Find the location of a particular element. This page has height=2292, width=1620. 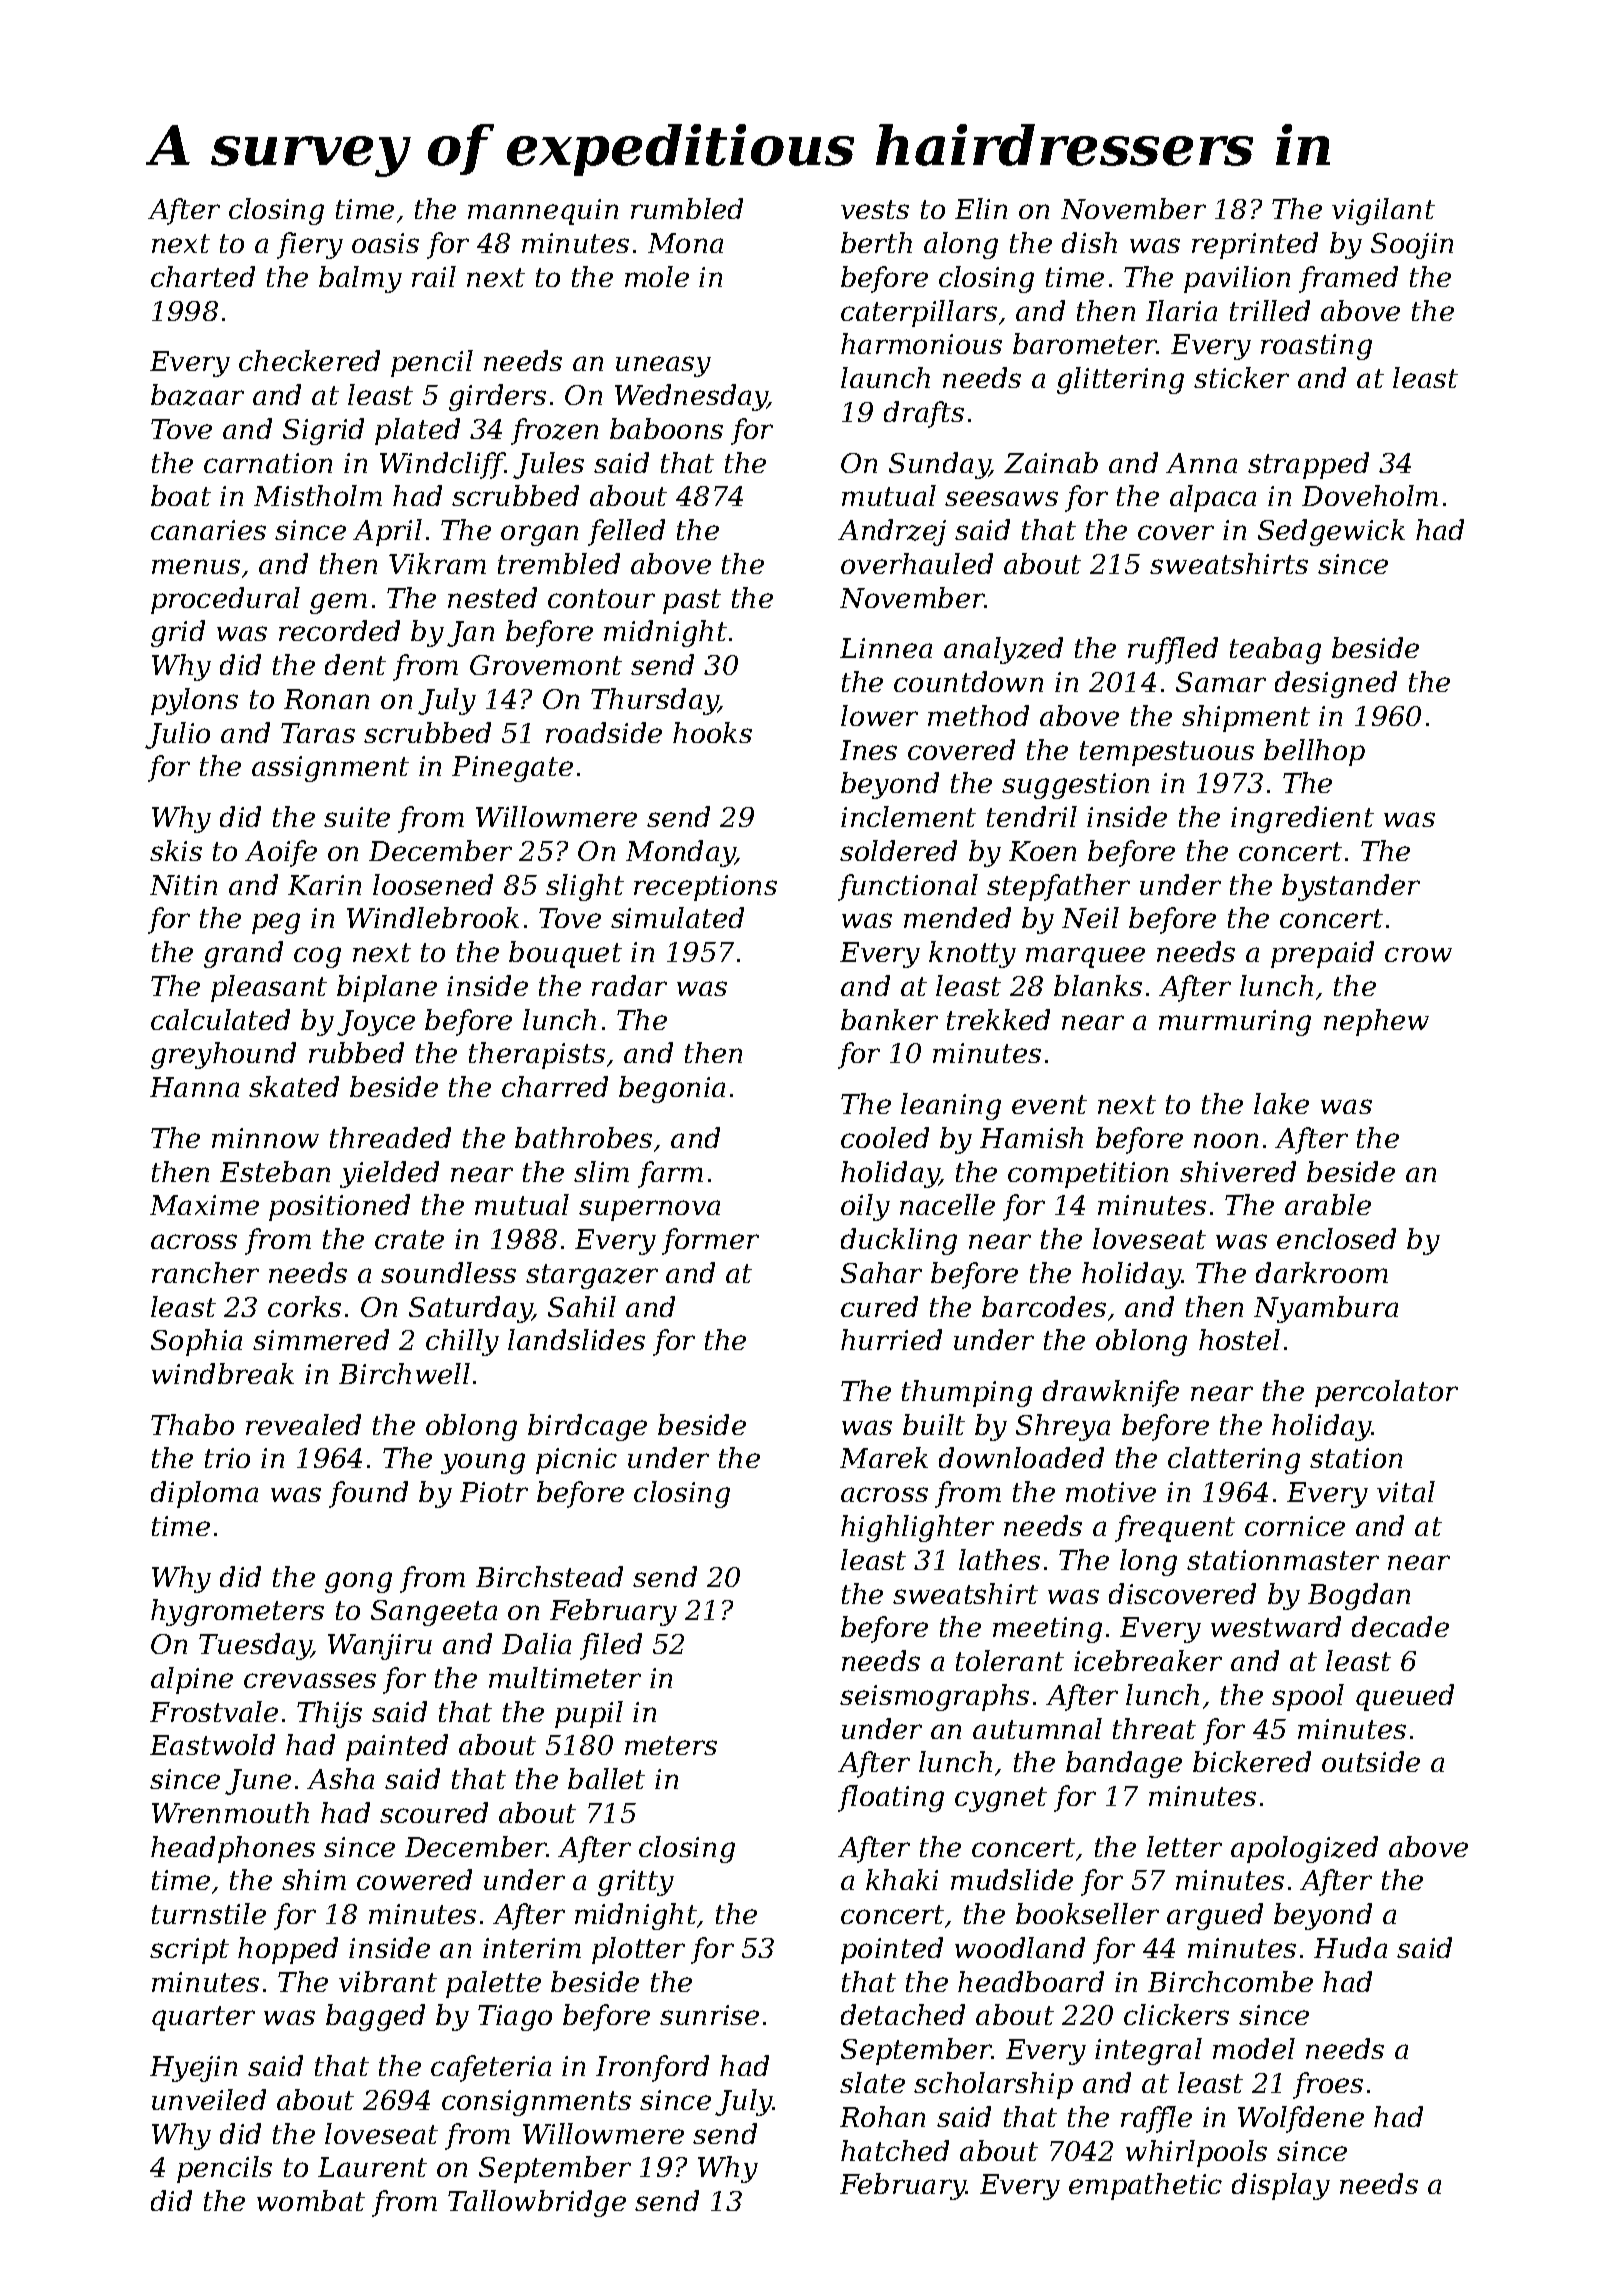

roasting is located at coordinates (1316, 347).
